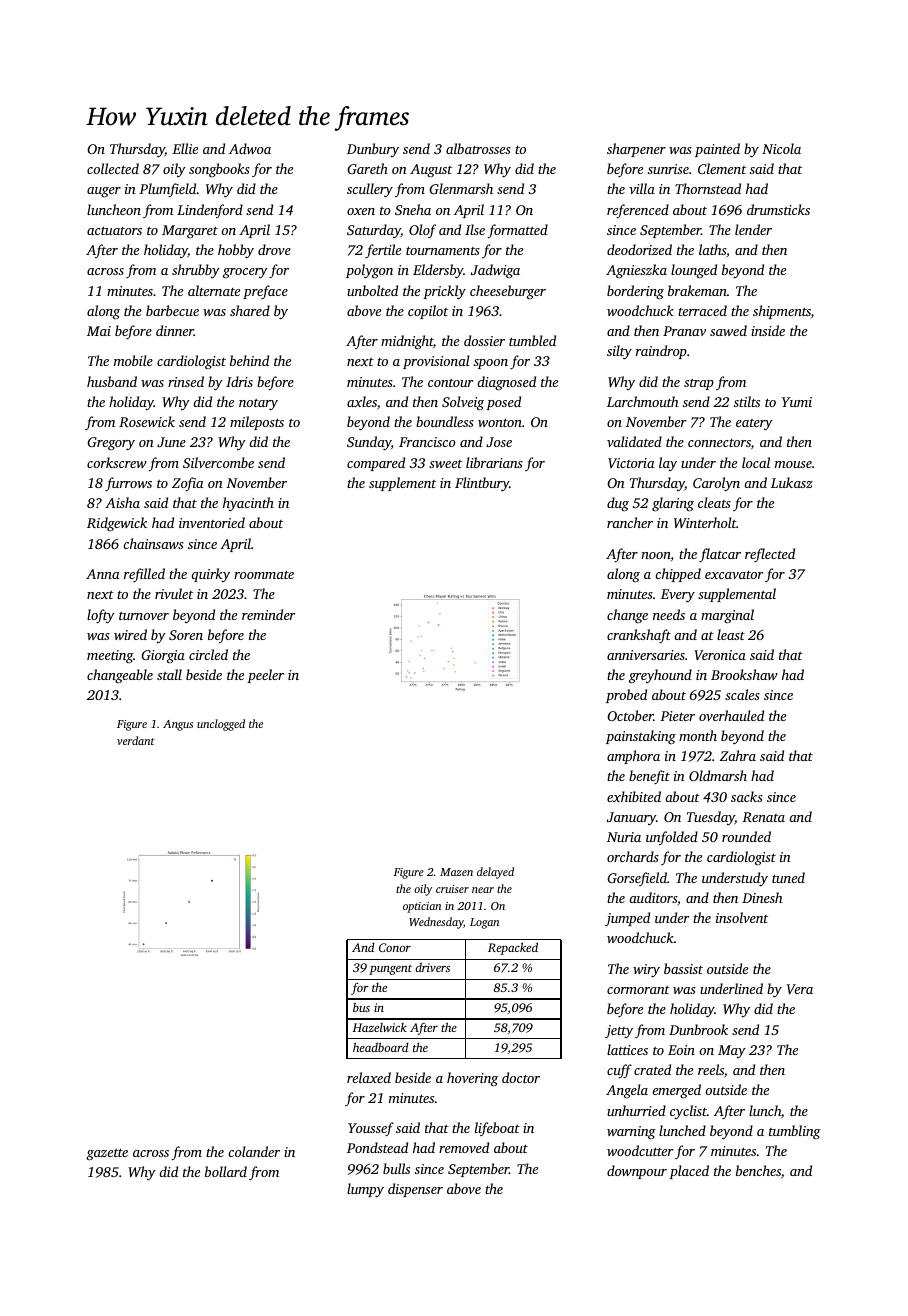 The image size is (908, 1316). Describe the element at coordinates (185, 148) in the image. I see `Ellie` at that location.
